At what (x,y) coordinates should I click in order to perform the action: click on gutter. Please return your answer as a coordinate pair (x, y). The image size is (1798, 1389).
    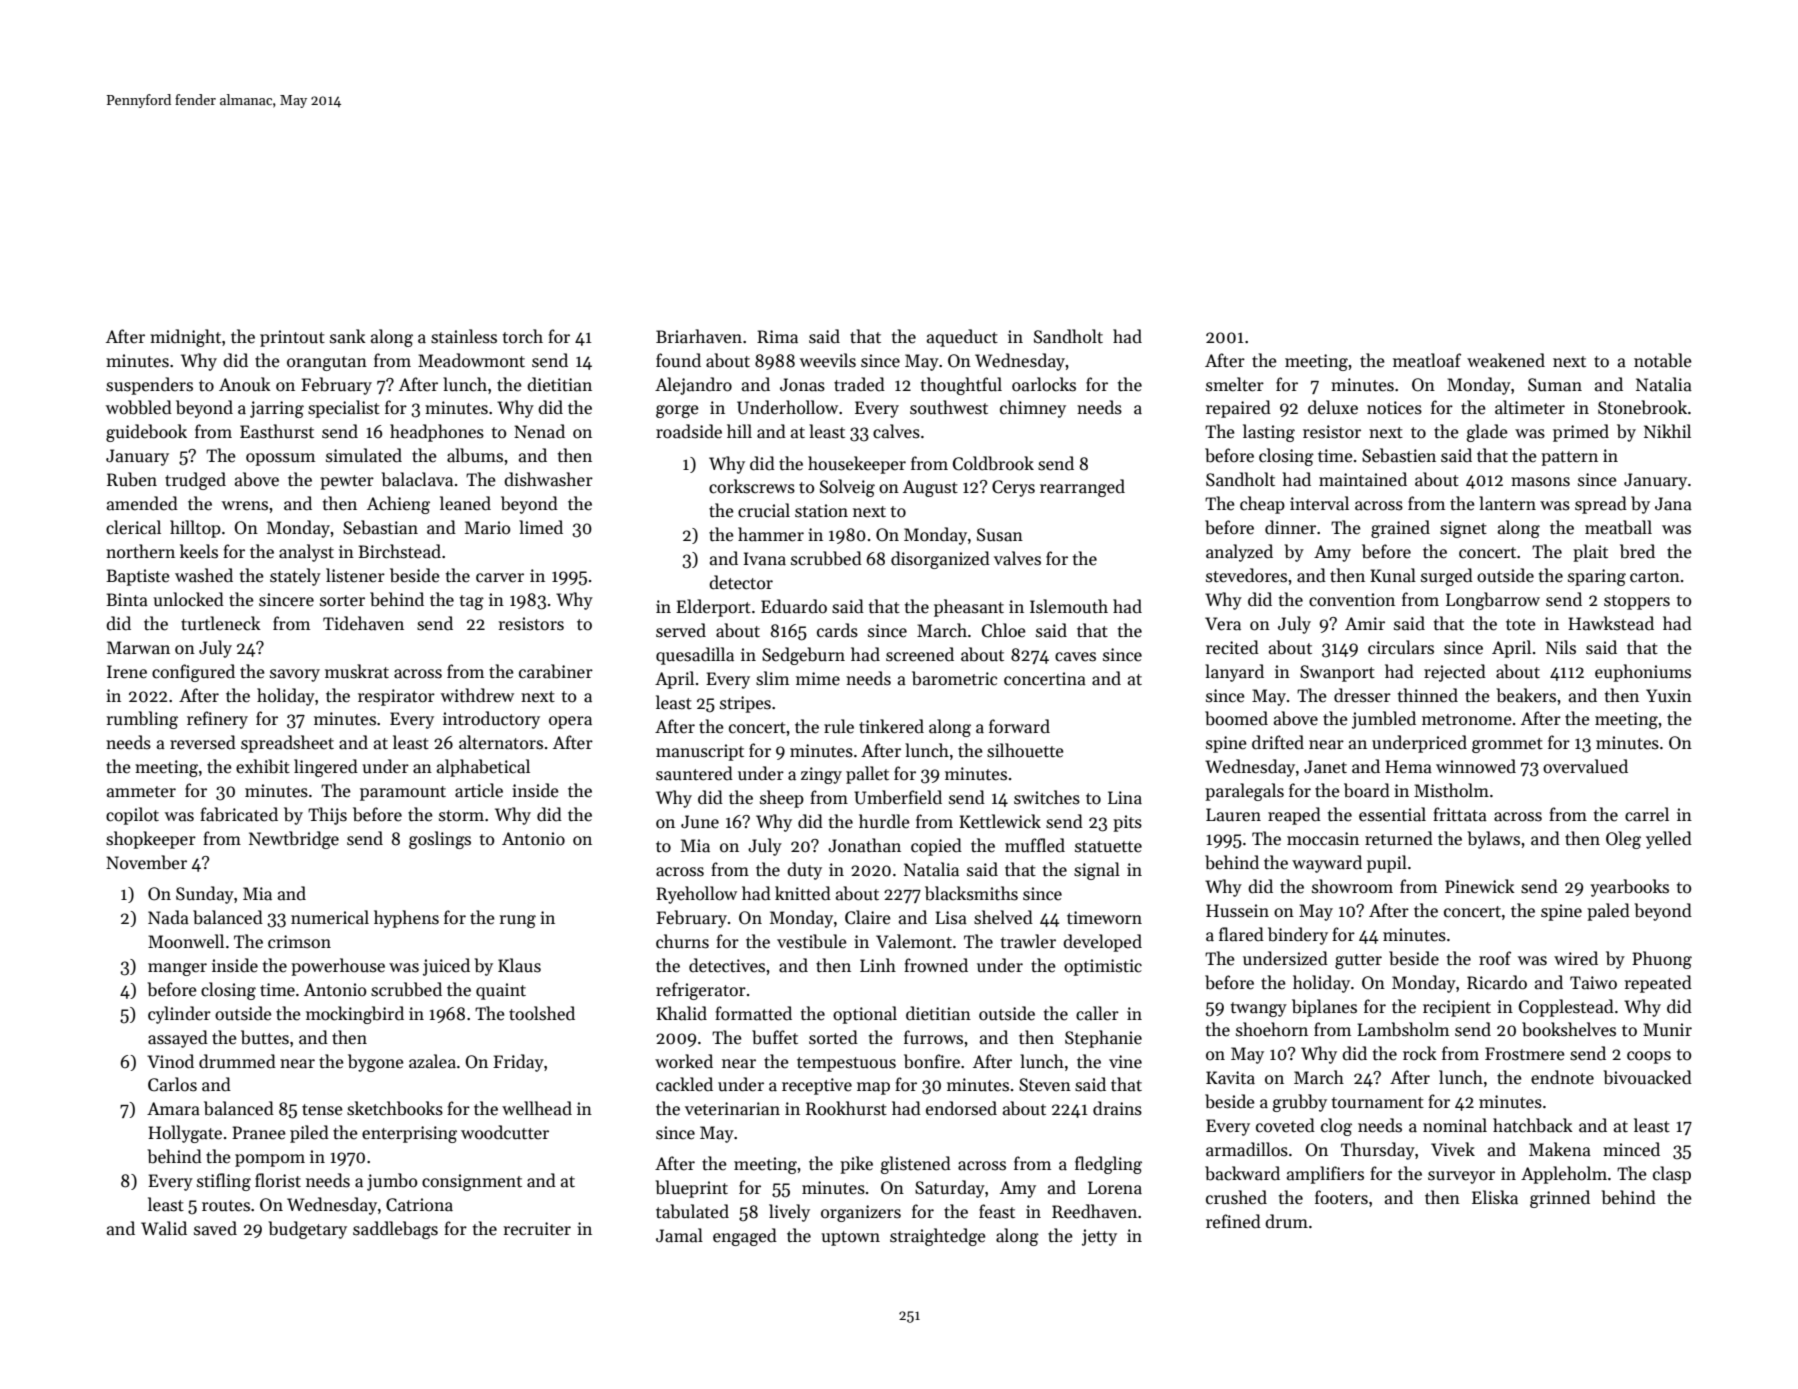
    Looking at the image, I should click on (1358, 961).
